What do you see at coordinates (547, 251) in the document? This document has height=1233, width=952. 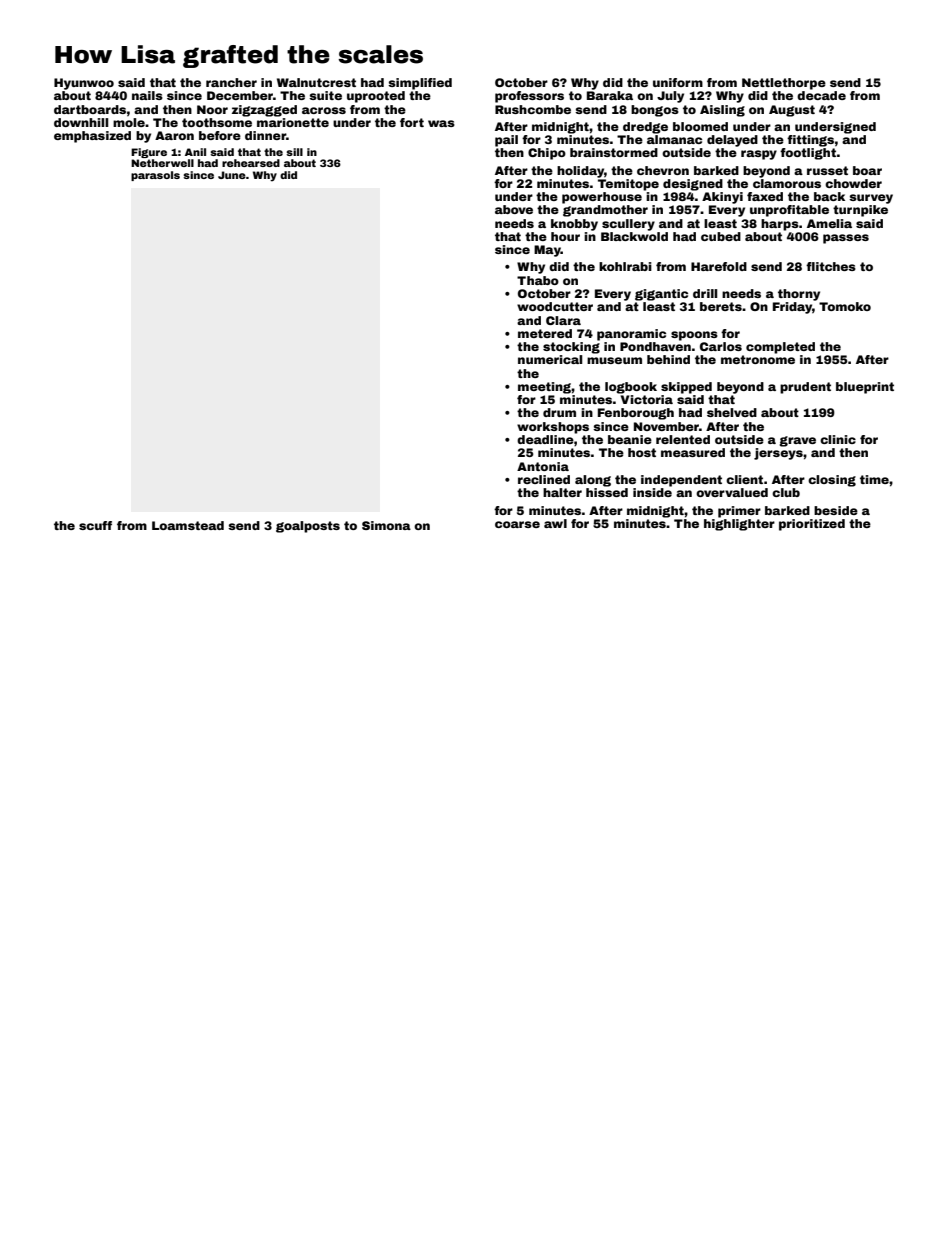 I see `May` at bounding box center [547, 251].
